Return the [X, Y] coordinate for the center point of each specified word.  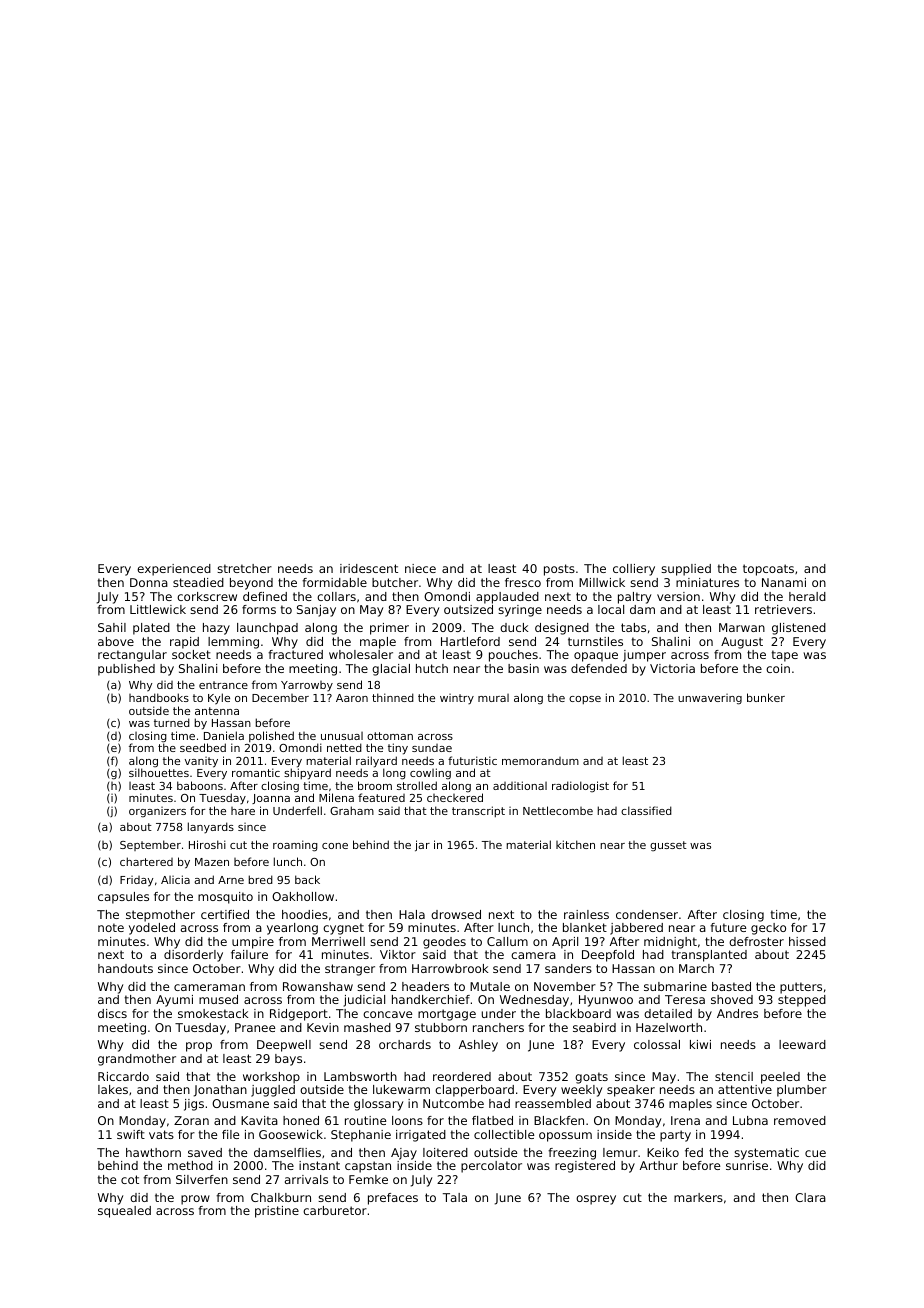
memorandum [540, 761]
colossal [657, 1044]
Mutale [490, 986]
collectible [504, 1134]
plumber [802, 1091]
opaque [596, 657]
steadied [198, 582]
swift [131, 1134]
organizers [157, 812]
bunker [766, 697]
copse [585, 700]
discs [112, 1013]
